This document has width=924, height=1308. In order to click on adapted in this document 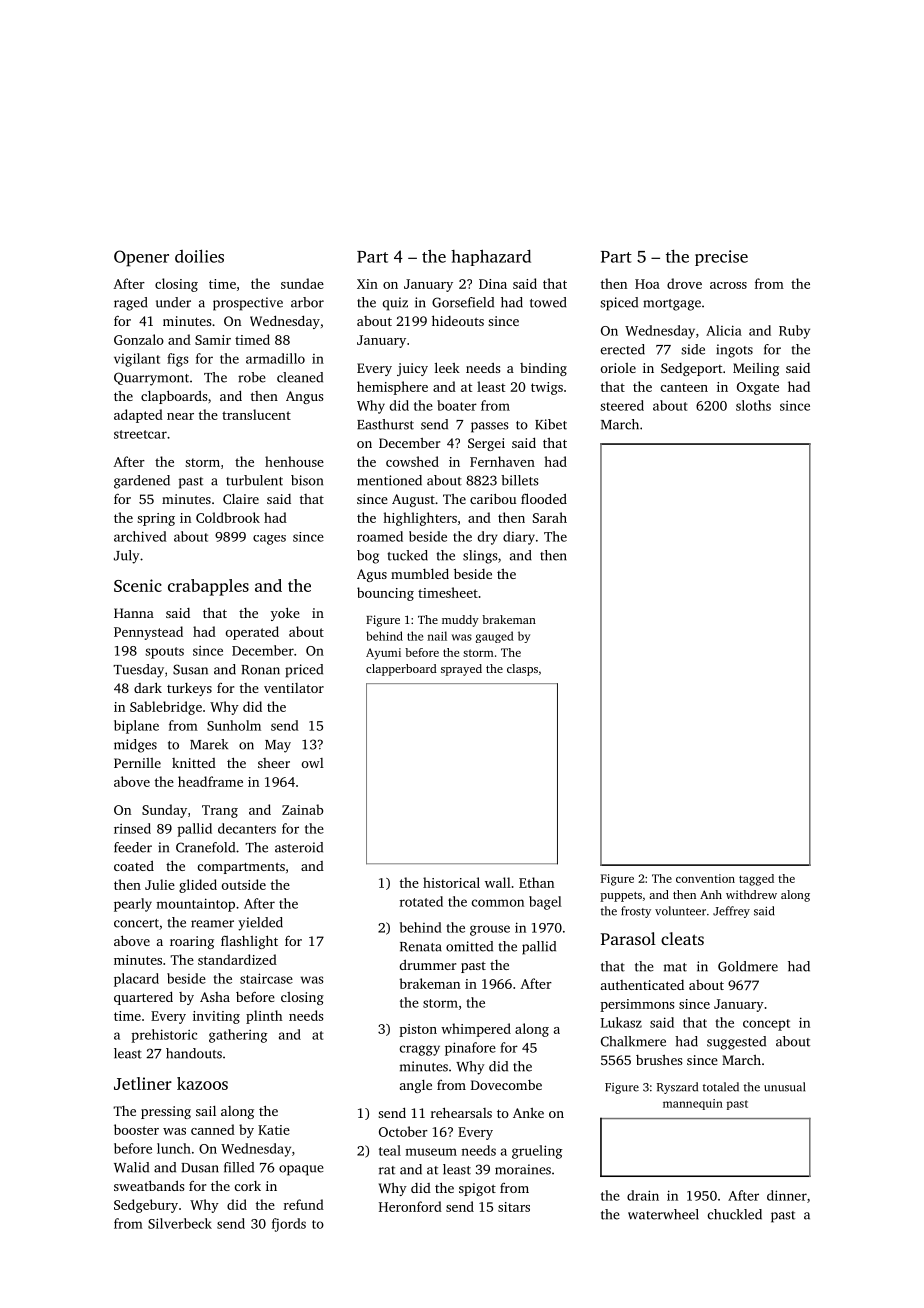, I will do `click(138, 416)`.
